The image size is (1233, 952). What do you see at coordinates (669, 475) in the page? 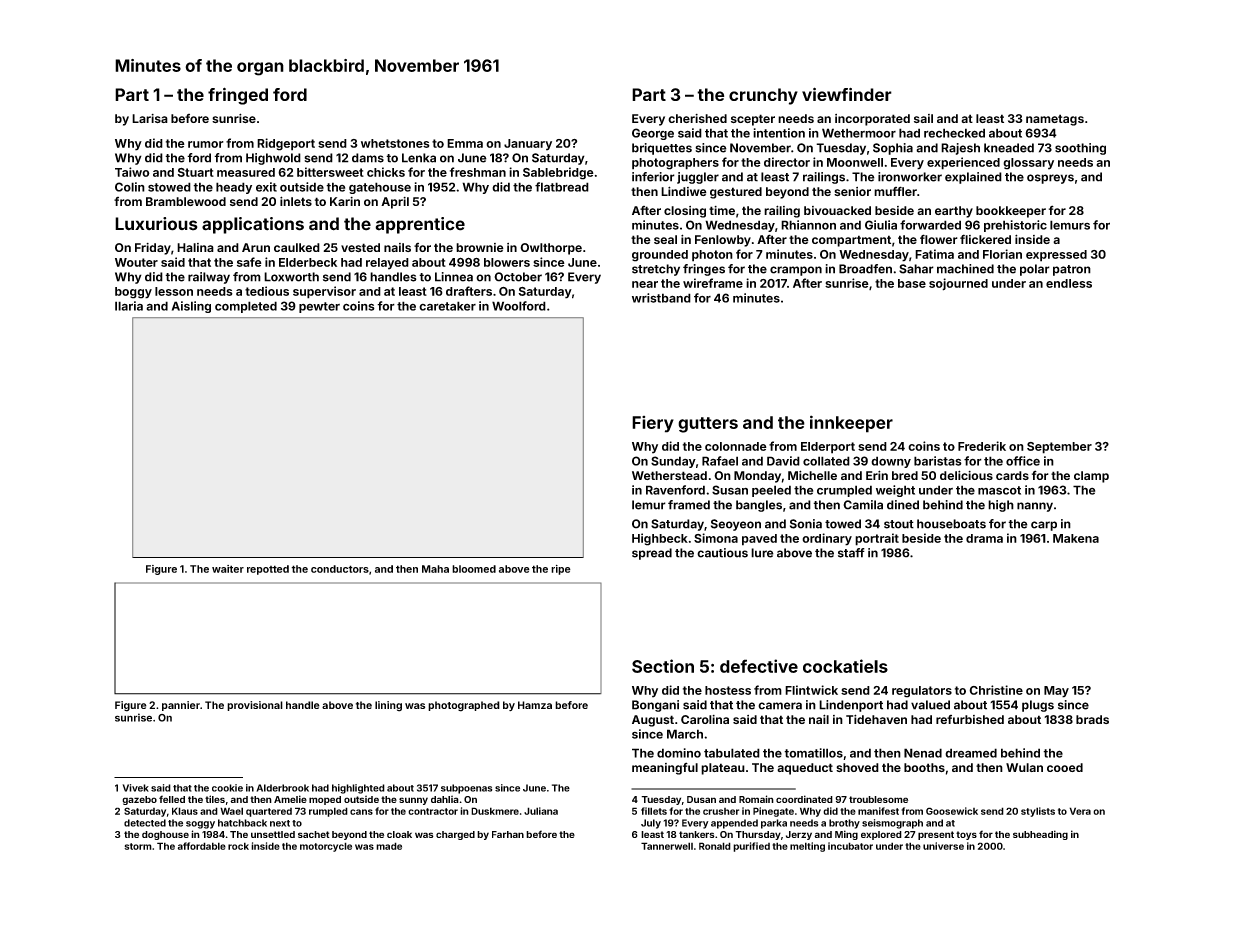
I see `Wetherstead` at bounding box center [669, 475].
